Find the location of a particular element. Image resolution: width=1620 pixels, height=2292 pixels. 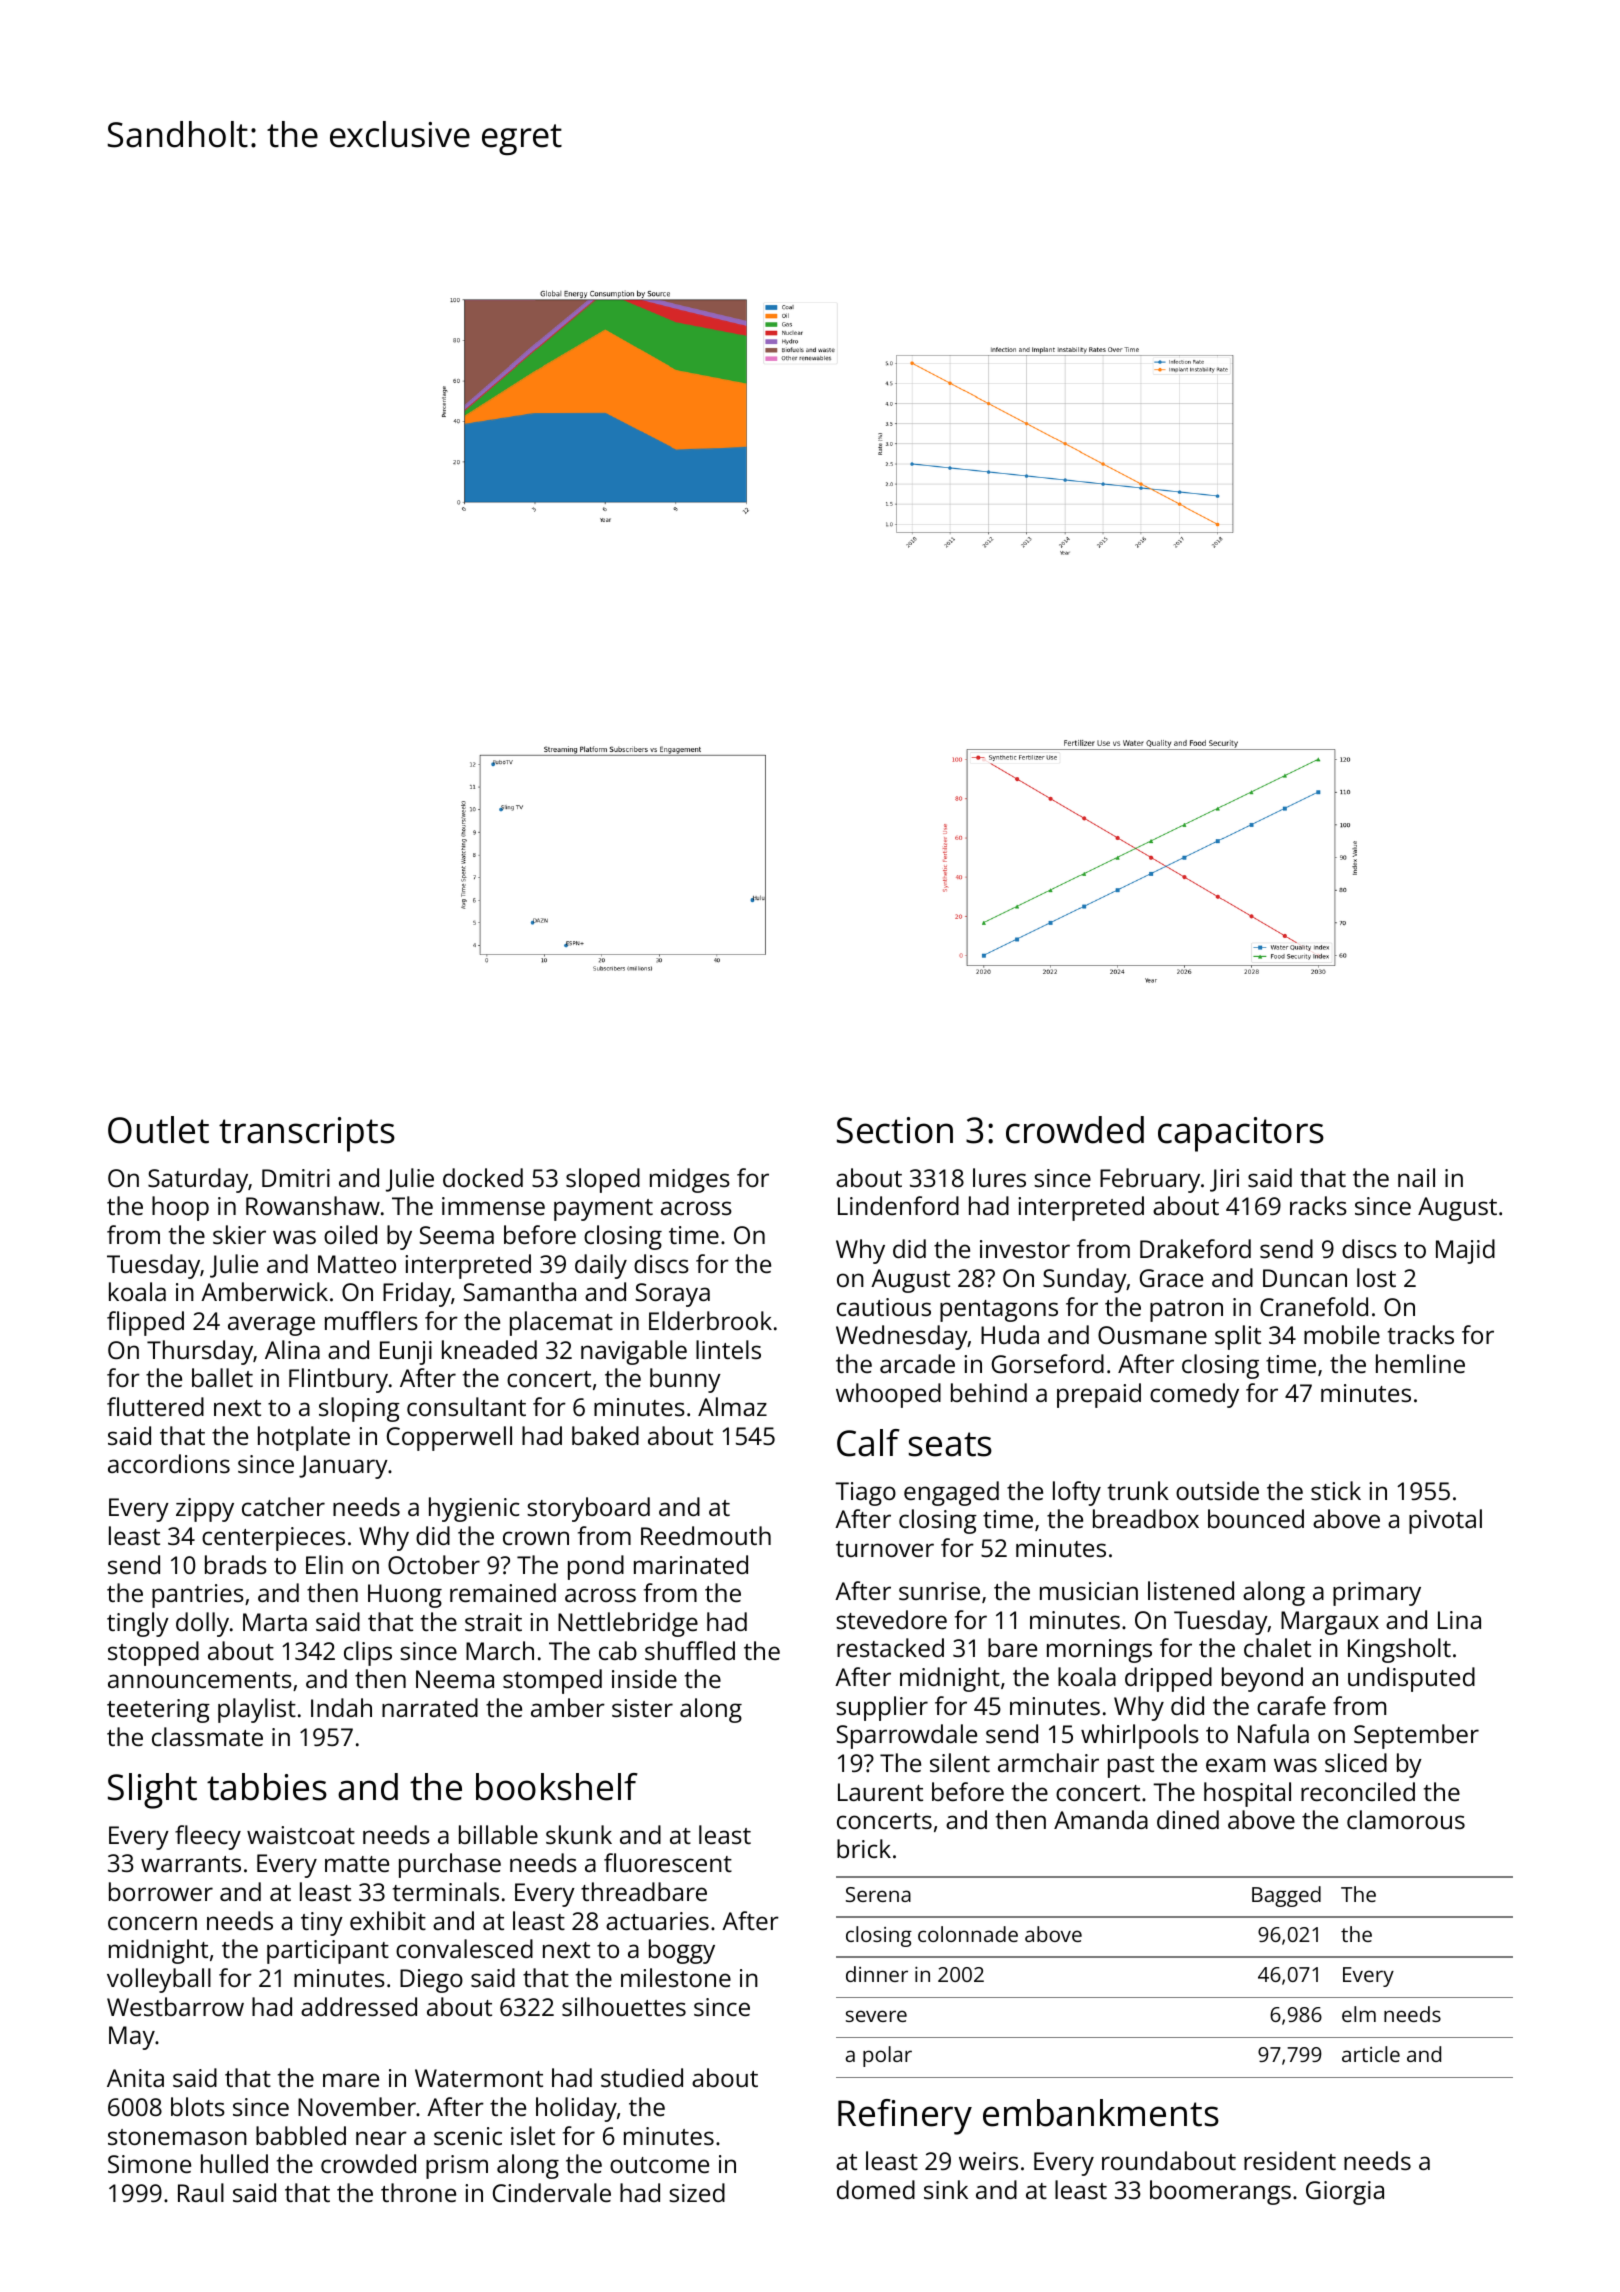

Tiago is located at coordinates (865, 1494).
